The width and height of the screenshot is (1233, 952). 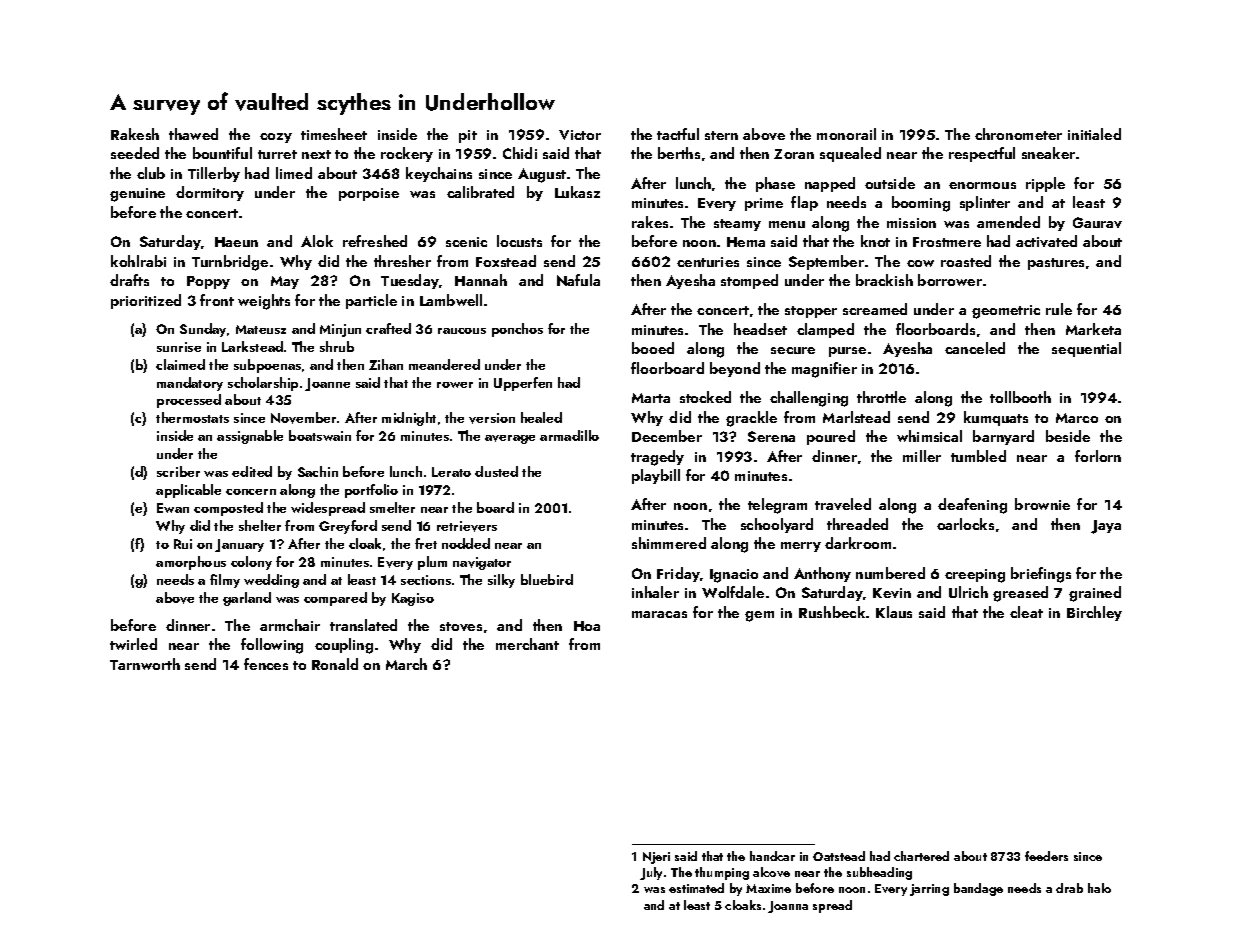 I want to click on napped, so click(x=830, y=184).
